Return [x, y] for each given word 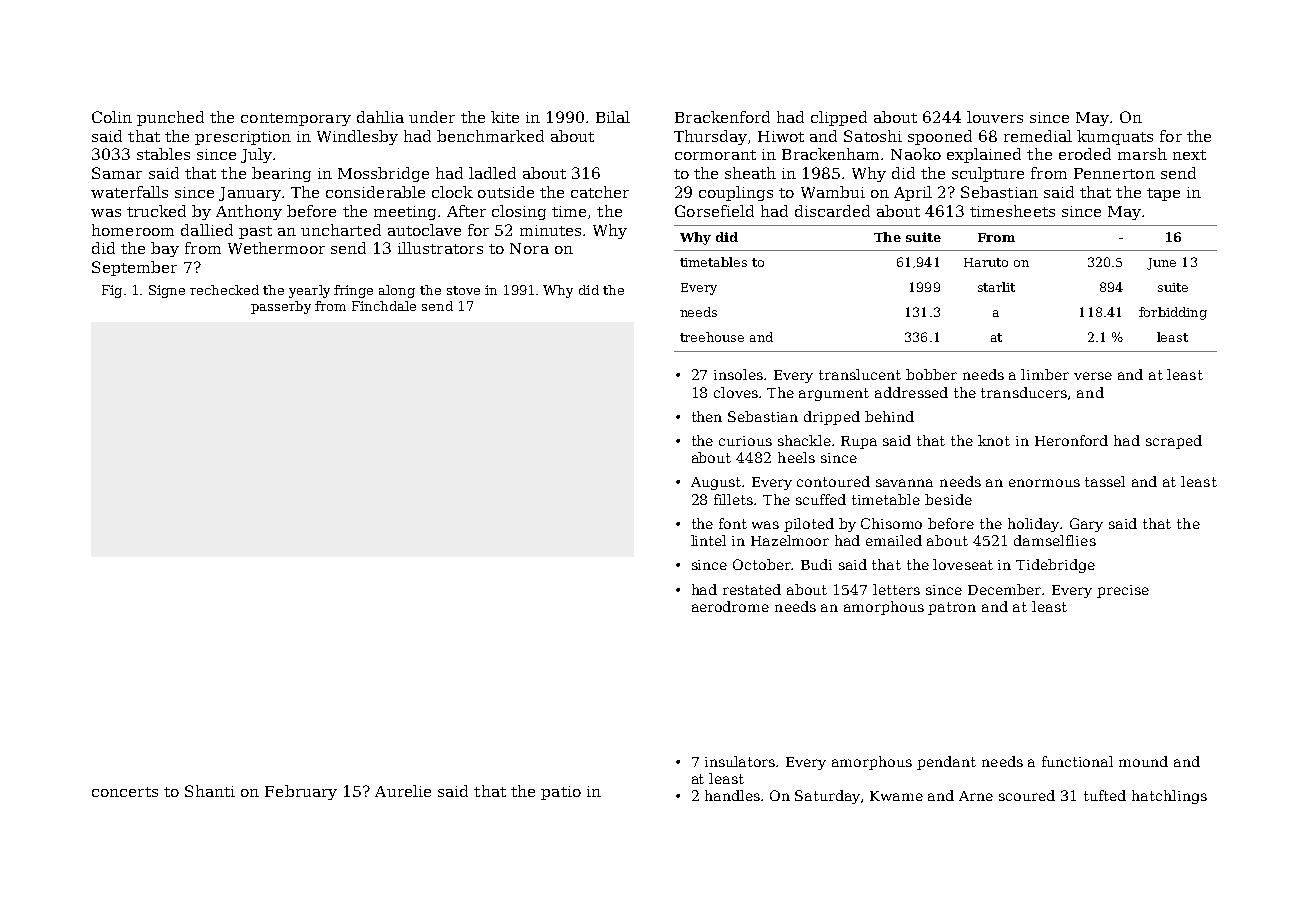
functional [1077, 761]
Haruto [986, 262]
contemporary [296, 119]
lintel [708, 540]
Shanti [210, 791]
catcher [600, 192]
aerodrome [730, 606]
